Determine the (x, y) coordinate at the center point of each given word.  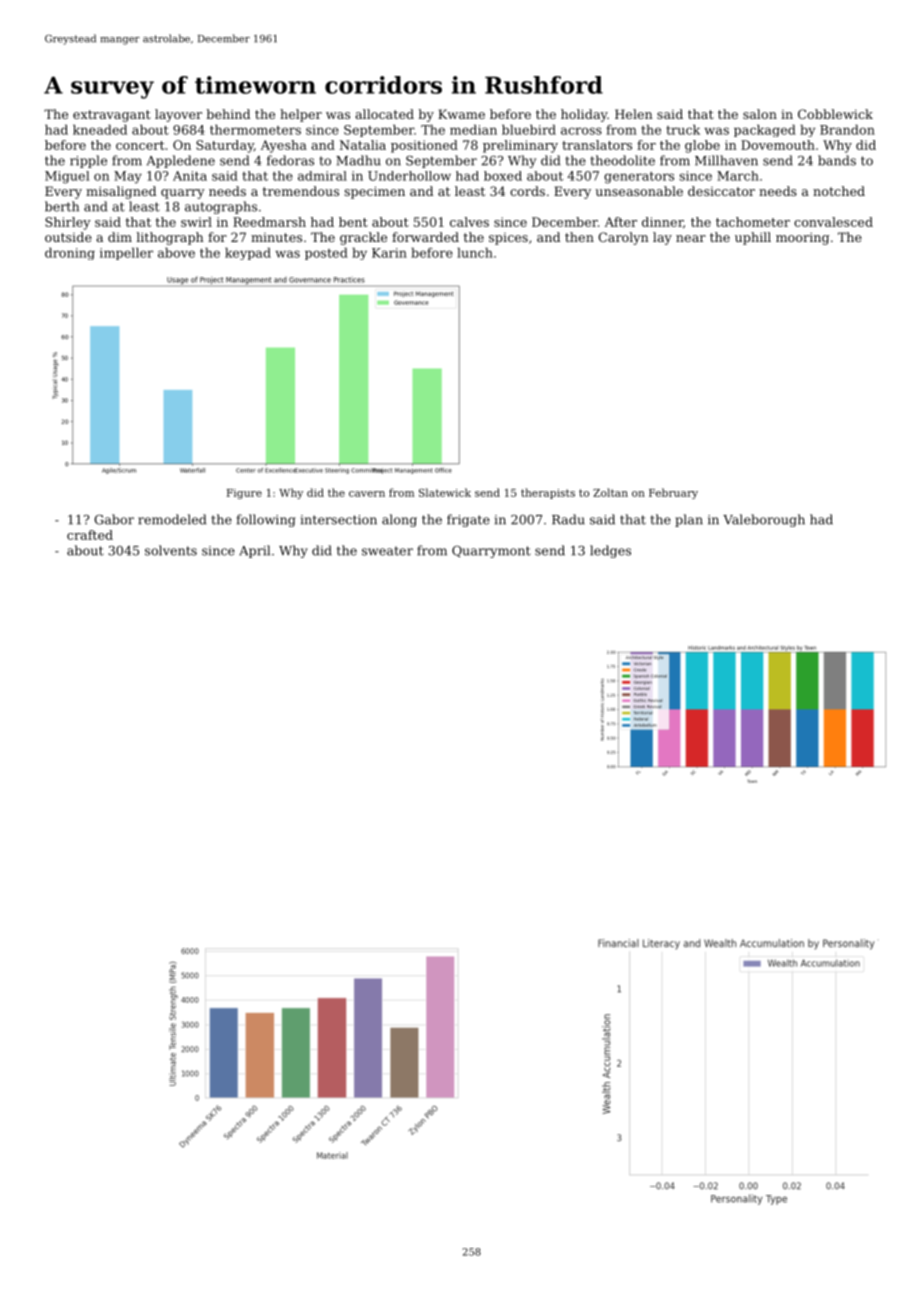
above (176, 253)
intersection (339, 520)
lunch (475, 253)
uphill (753, 238)
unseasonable (639, 191)
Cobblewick (835, 114)
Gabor (114, 519)
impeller (126, 254)
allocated (384, 114)
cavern (367, 494)
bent (353, 222)
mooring (802, 239)
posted (326, 254)
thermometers (255, 130)
